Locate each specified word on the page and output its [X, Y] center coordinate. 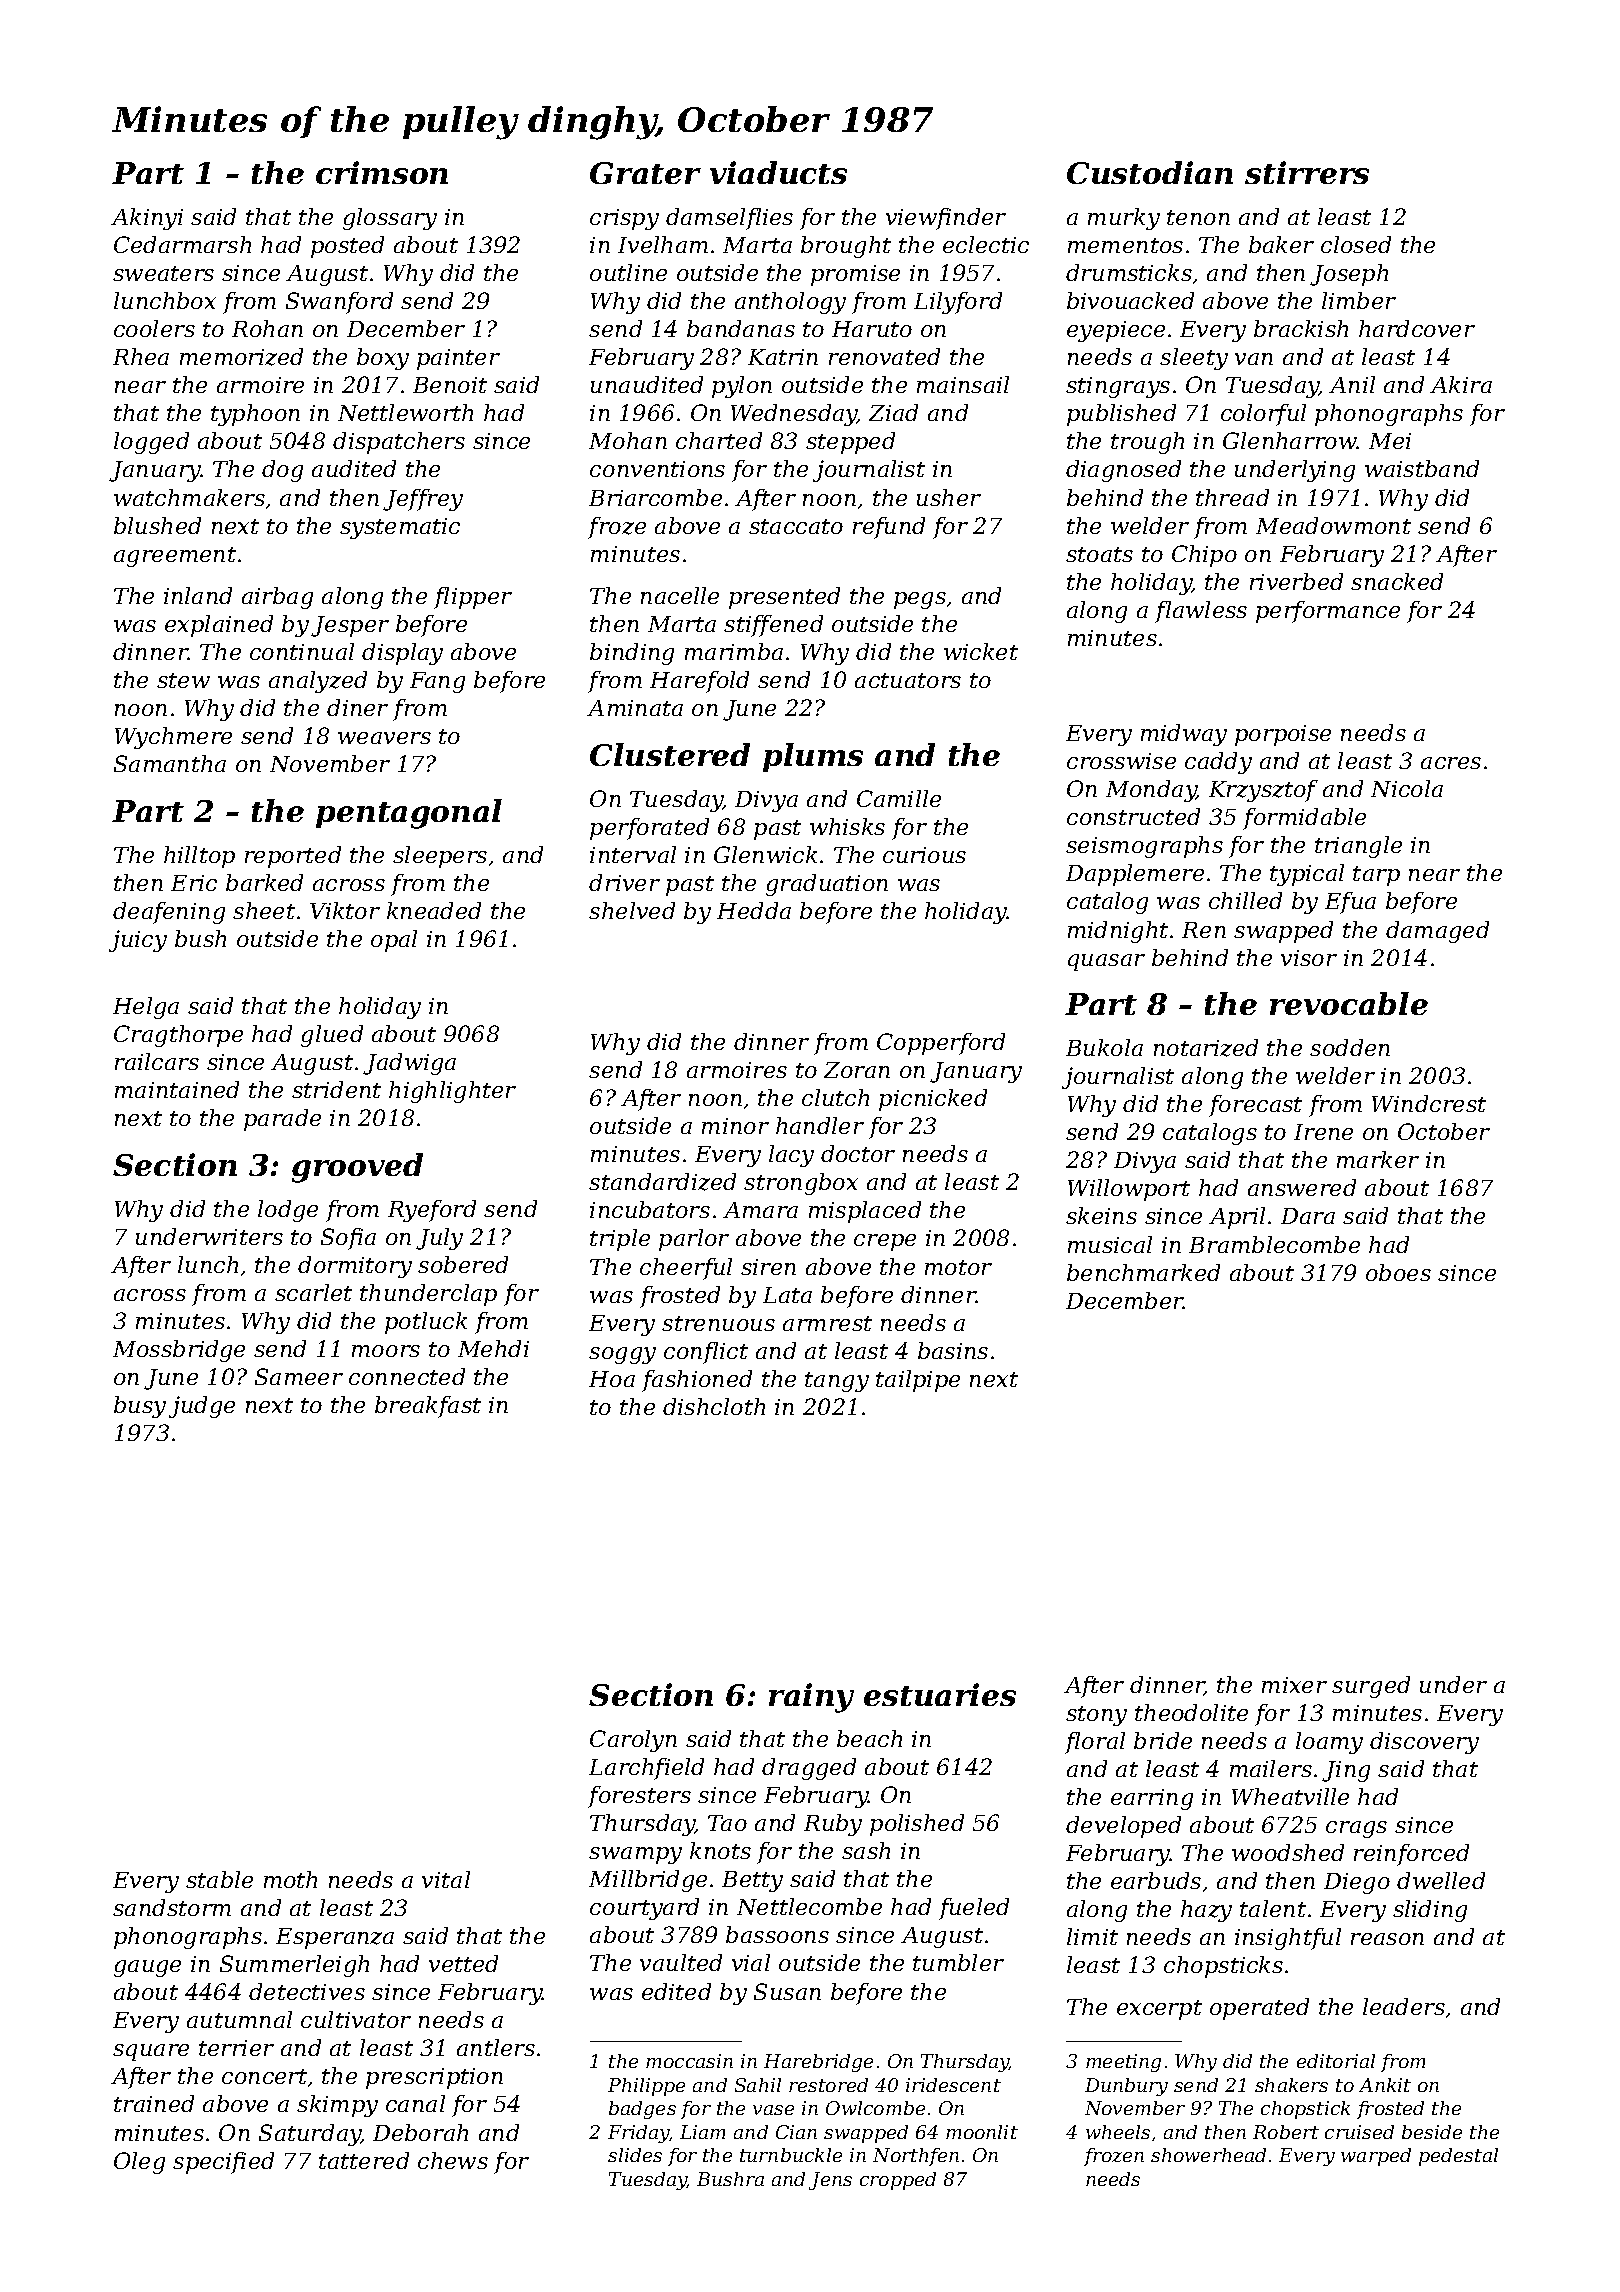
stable [219, 1879]
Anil [1352, 384]
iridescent [953, 2085]
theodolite [1191, 1712]
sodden [1350, 1047]
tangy [837, 1382]
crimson [382, 172]
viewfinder [946, 219]
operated [1259, 2009]
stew [183, 680]
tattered [364, 2160]
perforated [649, 829]
